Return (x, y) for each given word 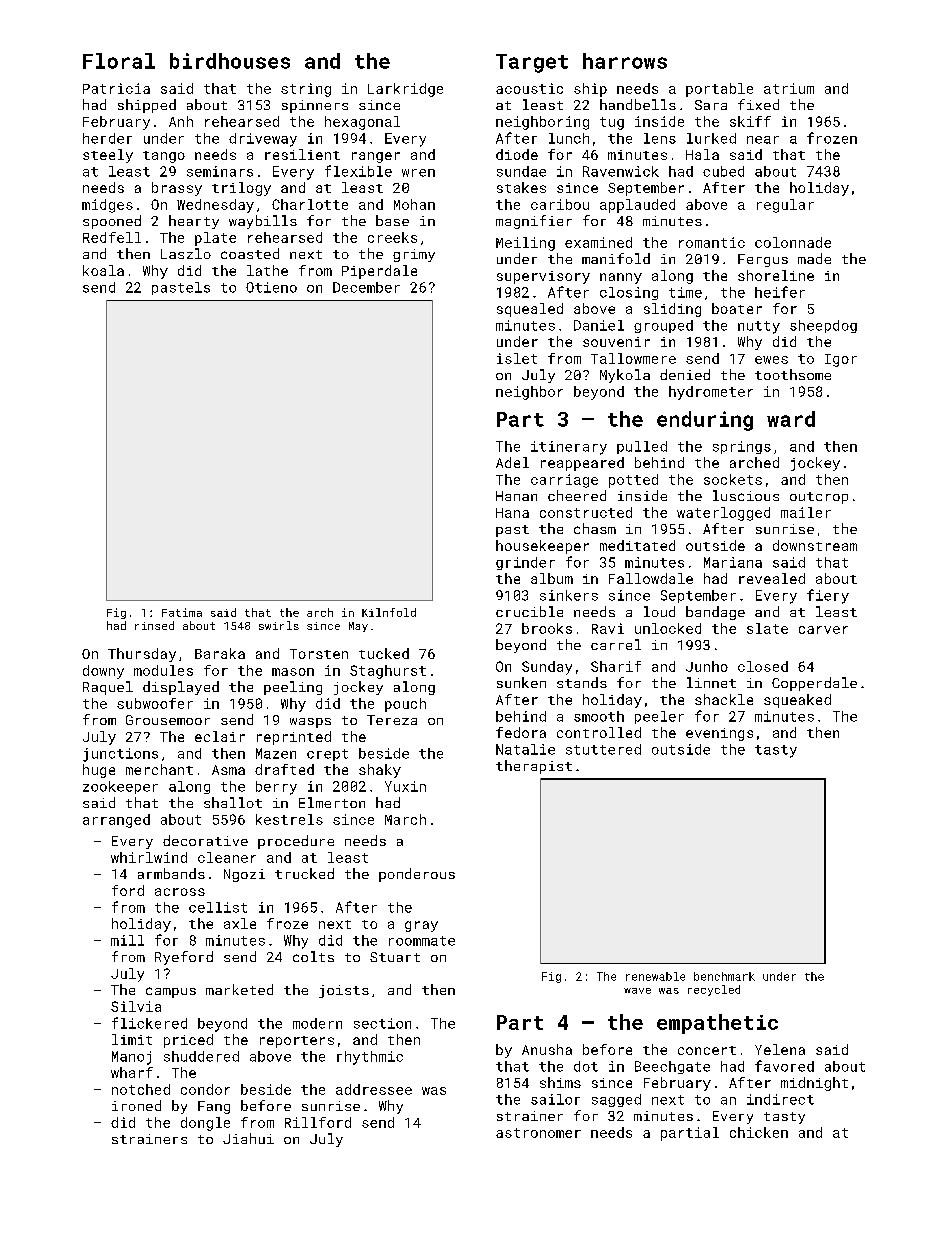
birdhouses (230, 61)
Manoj (131, 1058)
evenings (719, 734)
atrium (789, 88)
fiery (828, 596)
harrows (625, 61)
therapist (534, 767)
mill (127, 940)
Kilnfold (389, 612)
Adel (512, 462)
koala (103, 270)
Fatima (182, 612)
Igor (841, 360)
